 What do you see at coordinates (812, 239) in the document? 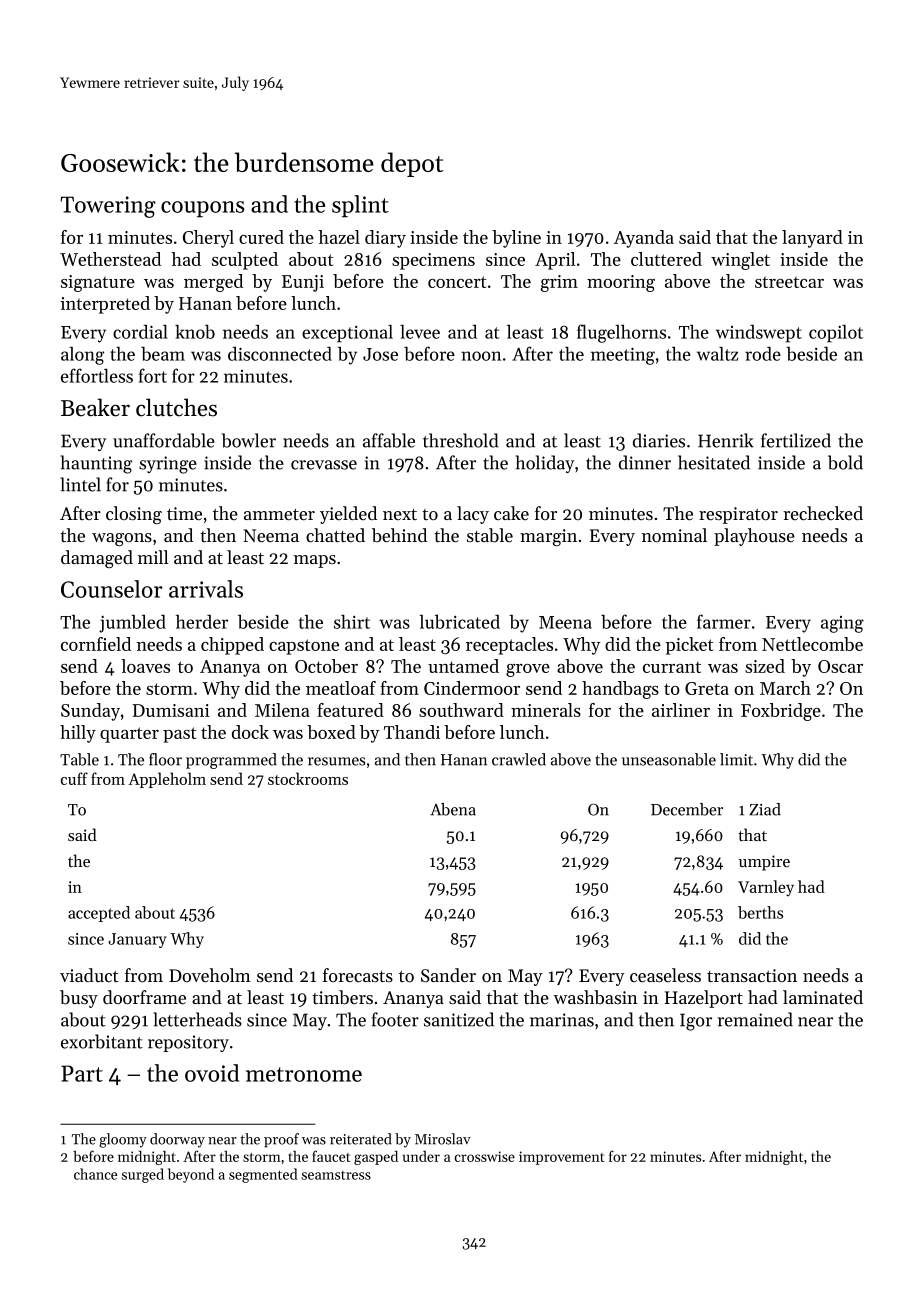
I see `lanyard` at bounding box center [812, 239].
